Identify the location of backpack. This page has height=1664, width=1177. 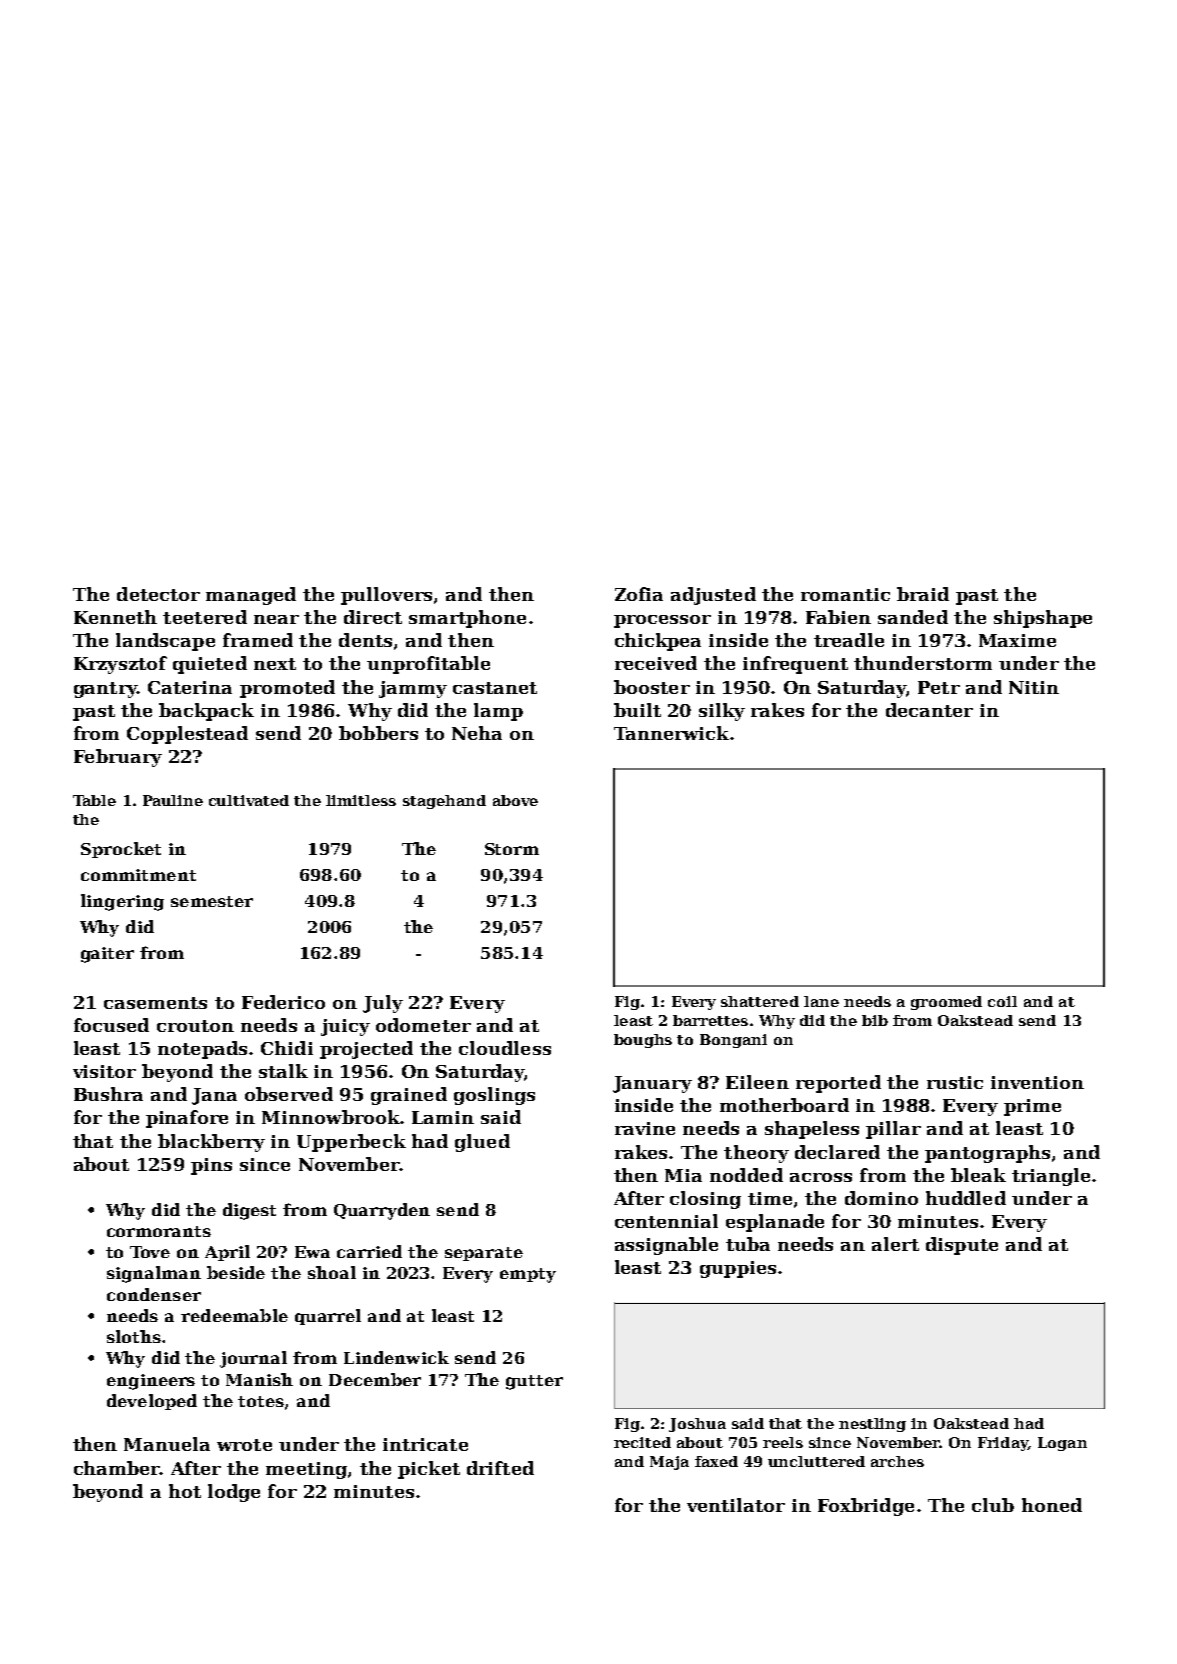
(206, 712).
